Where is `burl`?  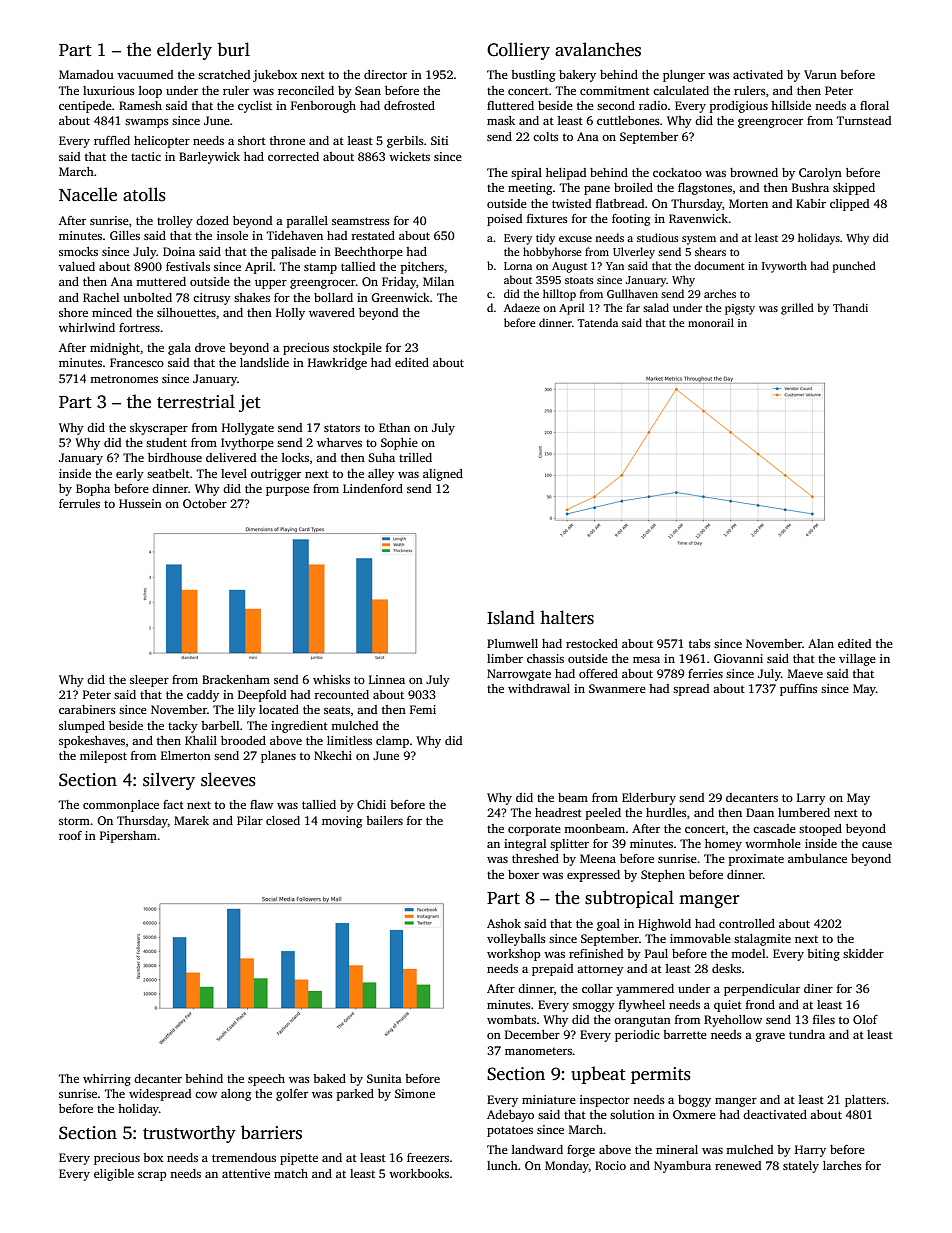
burl is located at coordinates (233, 49).
